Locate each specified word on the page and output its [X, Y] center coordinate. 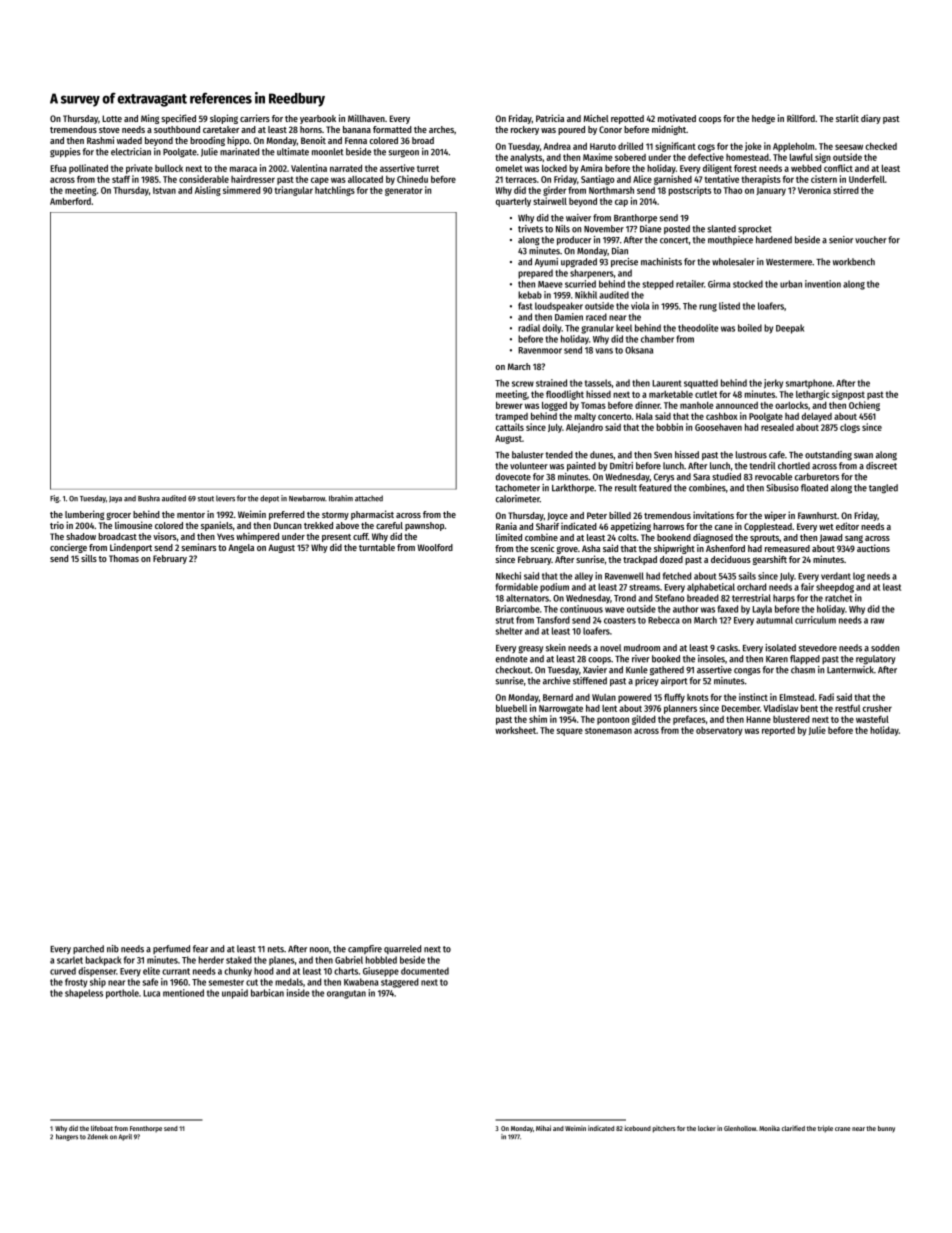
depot [269, 499]
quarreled [402, 949]
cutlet [706, 394]
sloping [224, 119]
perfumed [171, 949]
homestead [747, 157]
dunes [602, 455]
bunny [886, 1129]
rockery [525, 130]
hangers [67, 1137]
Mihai [543, 1128]
